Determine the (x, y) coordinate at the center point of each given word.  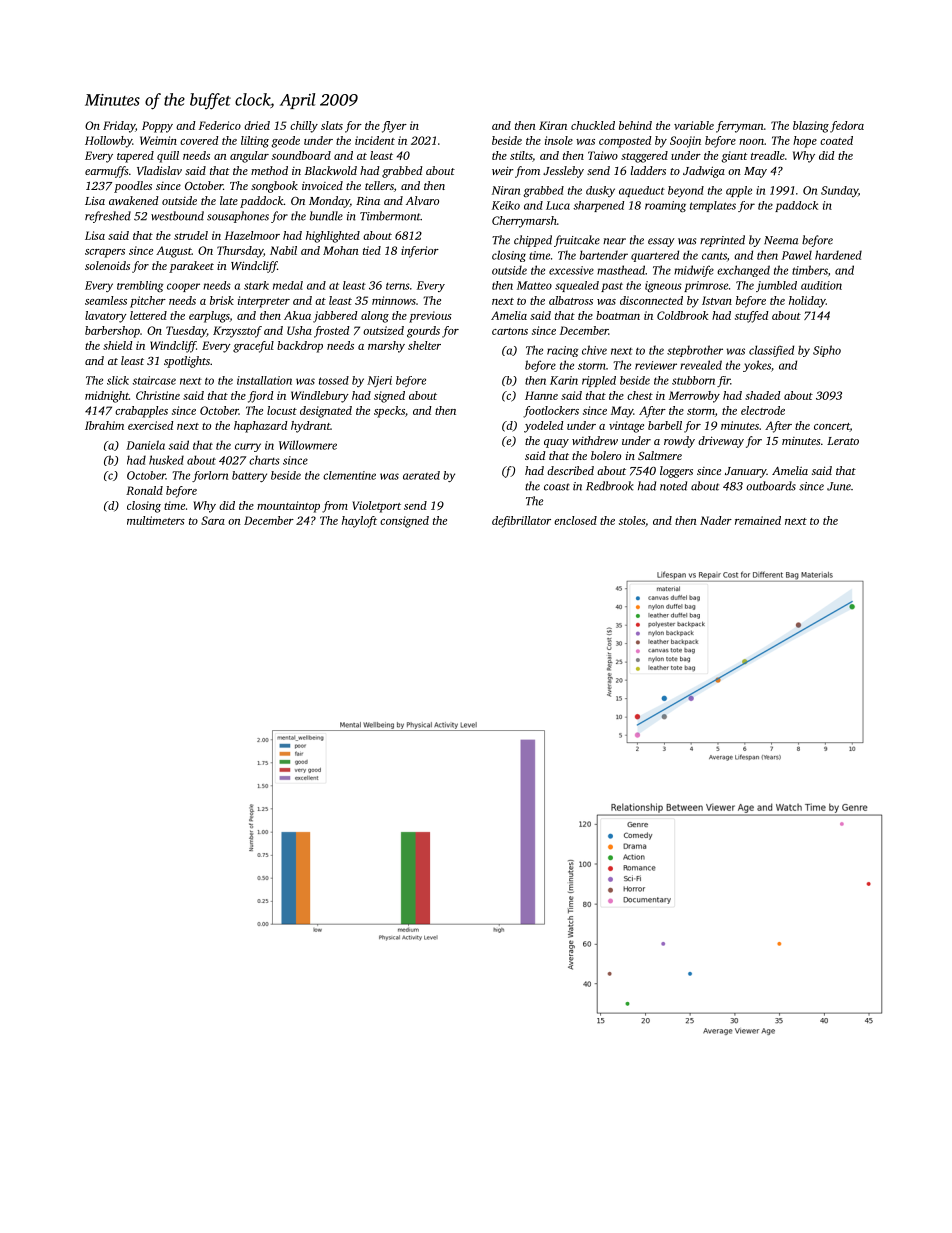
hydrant (310, 427)
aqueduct (642, 191)
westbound (177, 216)
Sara (213, 520)
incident (375, 140)
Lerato (843, 441)
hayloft (359, 522)
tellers (379, 185)
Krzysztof (237, 332)
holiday (807, 302)
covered (199, 140)
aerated (421, 475)
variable (694, 125)
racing (563, 351)
